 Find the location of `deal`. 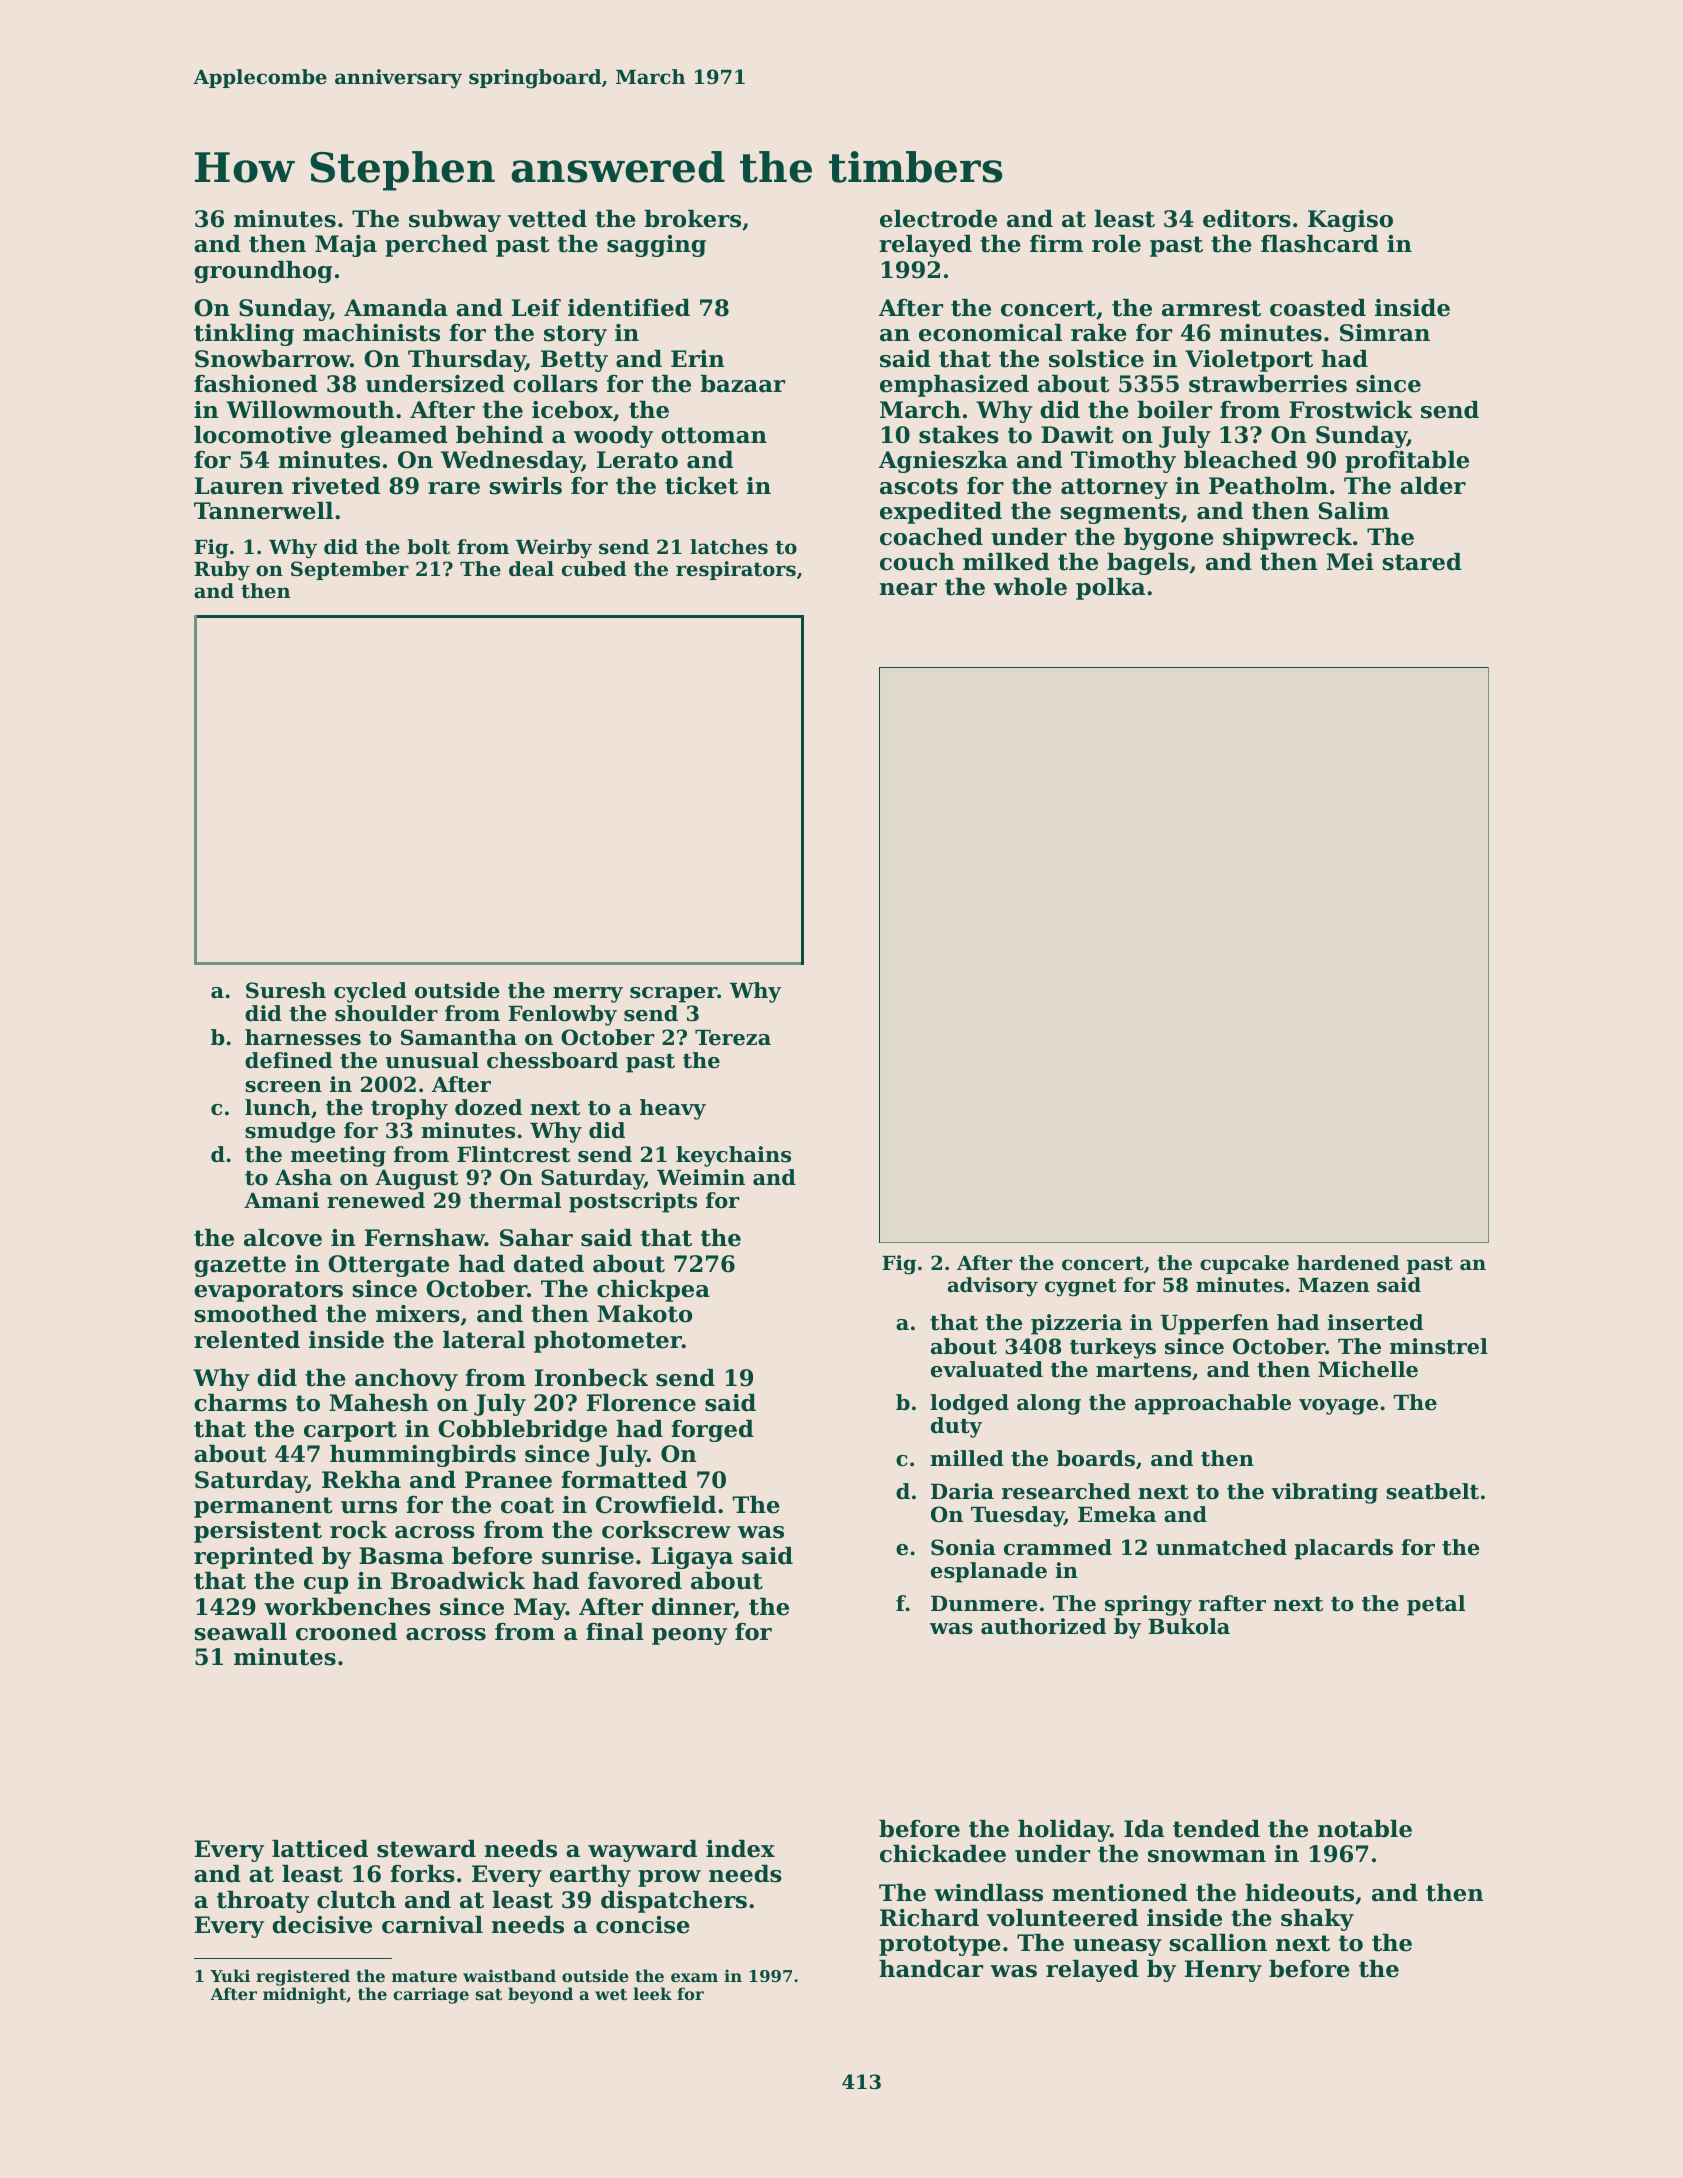

deal is located at coordinates (531, 568).
